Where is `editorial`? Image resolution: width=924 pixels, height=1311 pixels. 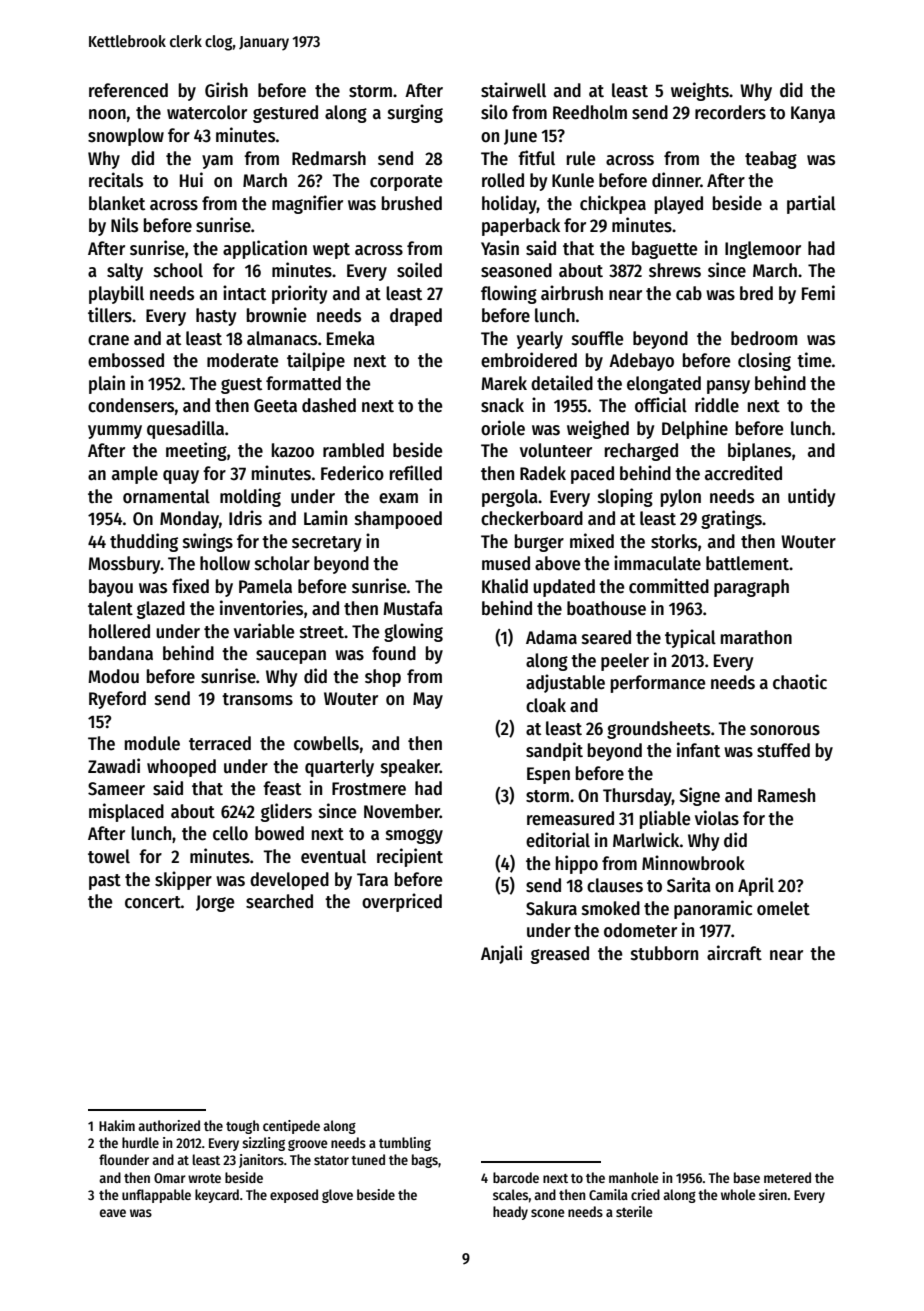
editorial is located at coordinates (558, 840).
